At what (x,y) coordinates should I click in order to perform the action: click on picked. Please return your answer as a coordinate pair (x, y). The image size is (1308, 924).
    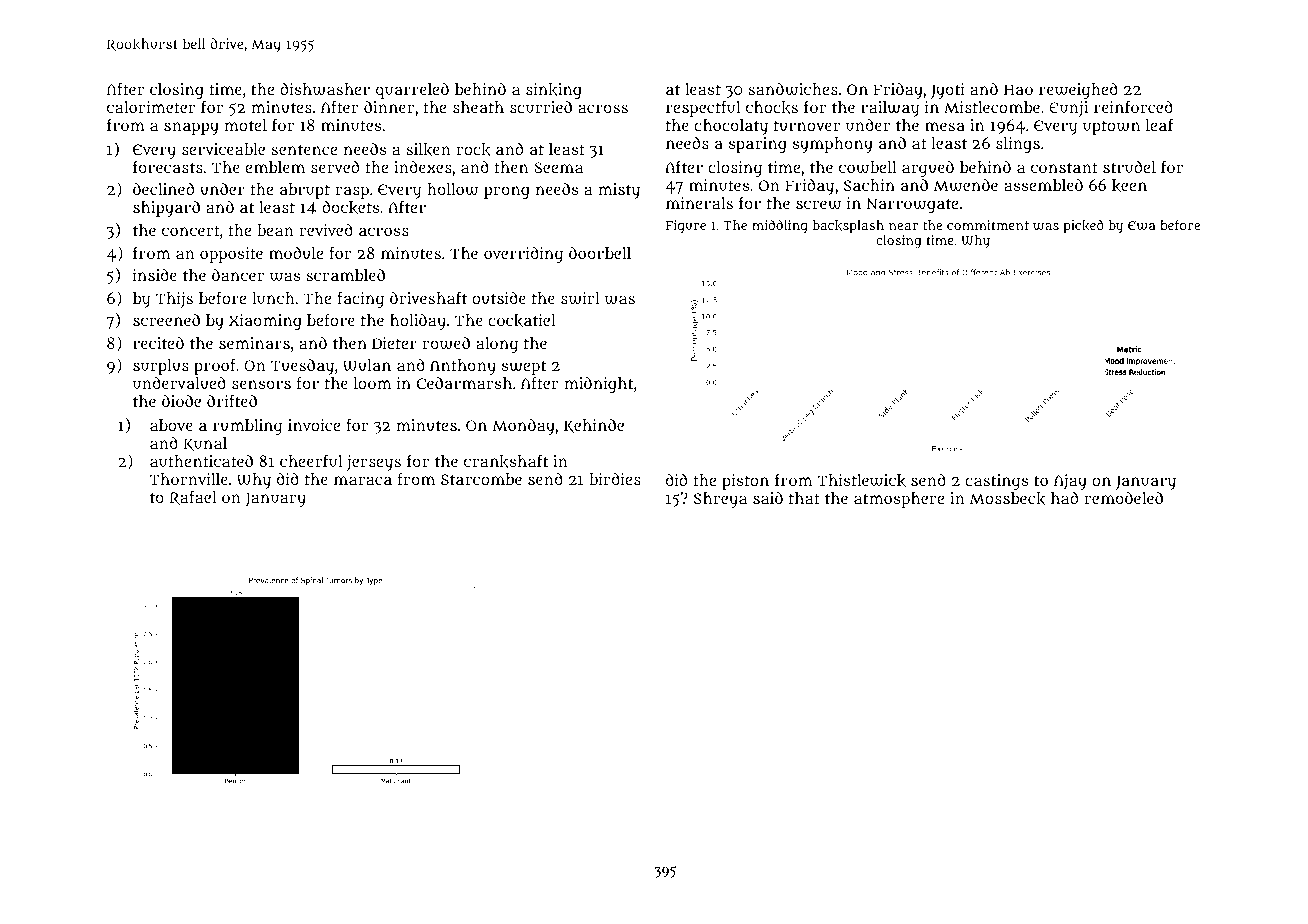
    Looking at the image, I should click on (1083, 226).
